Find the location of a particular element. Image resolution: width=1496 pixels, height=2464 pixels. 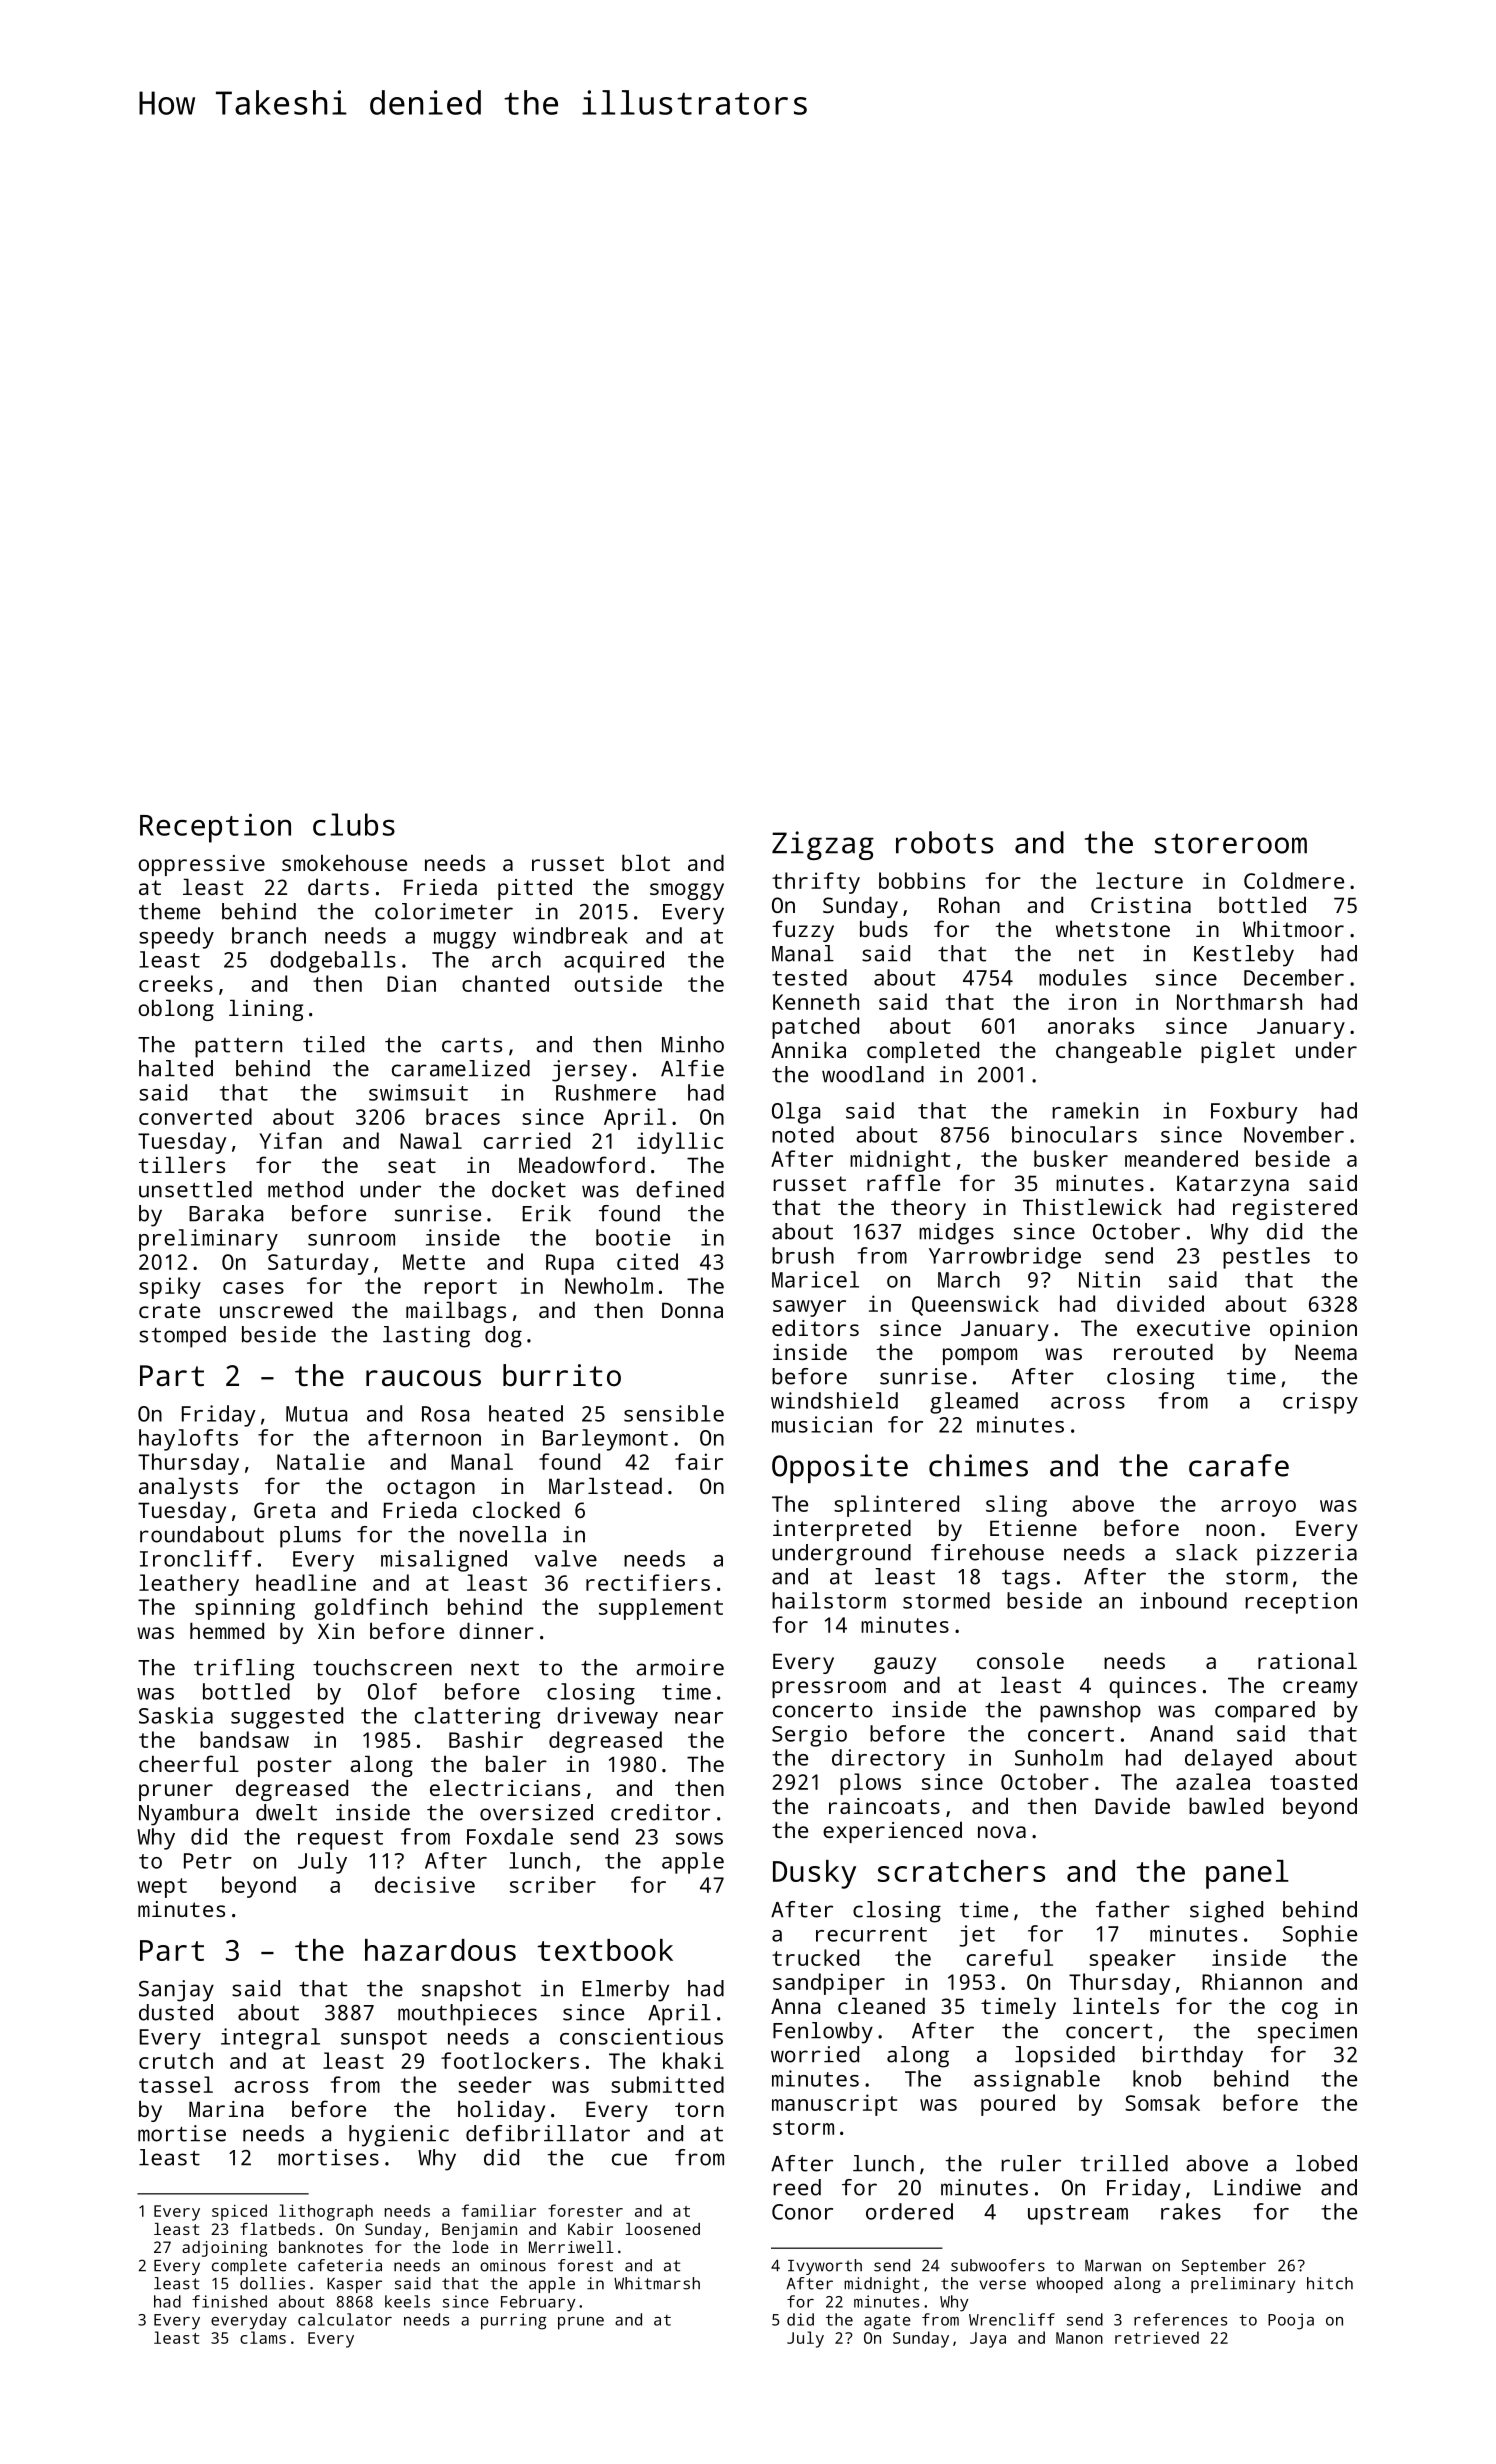

bandsaw is located at coordinates (244, 1739).
